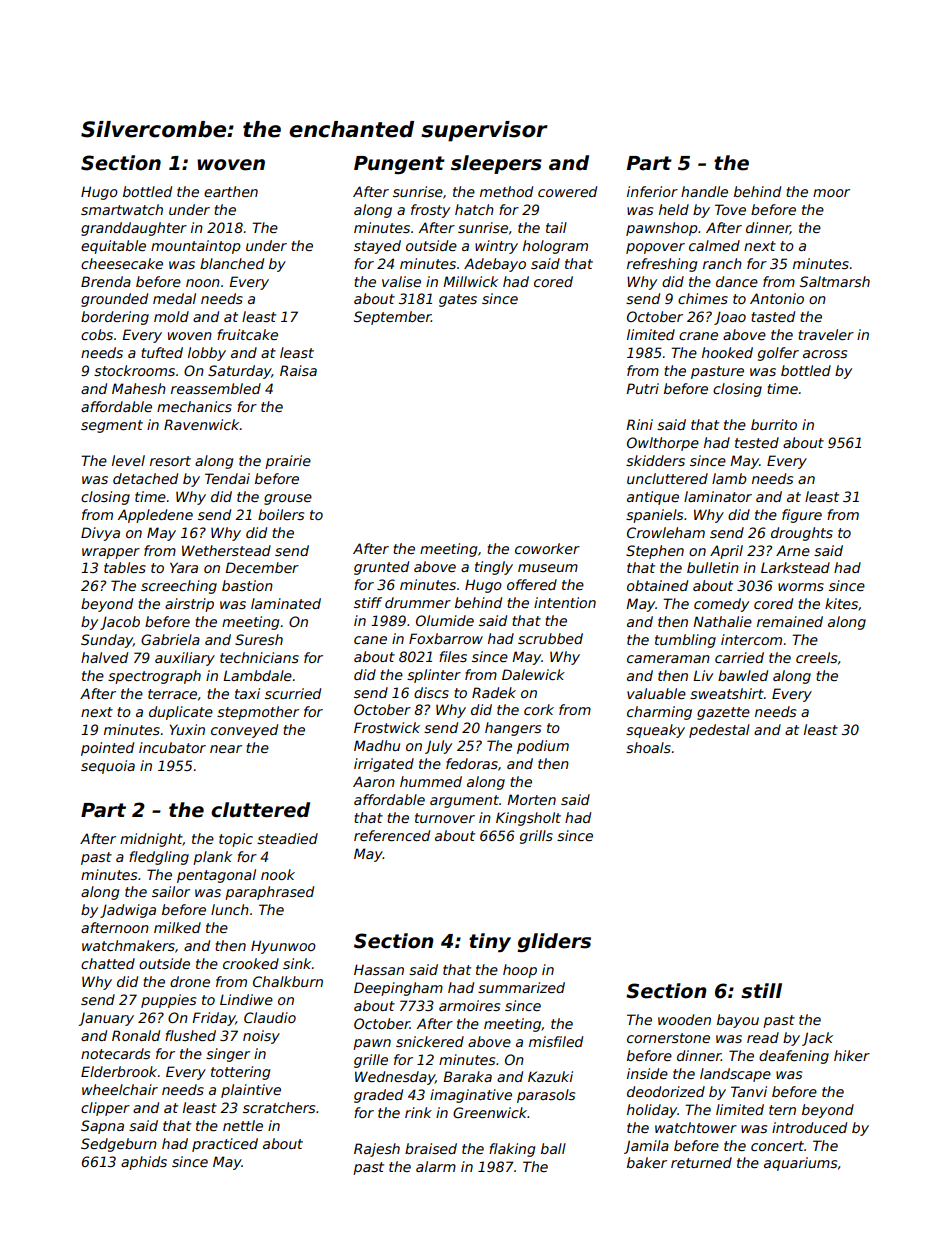 The width and height of the screenshot is (952, 1233). I want to click on creels, so click(816, 657).
